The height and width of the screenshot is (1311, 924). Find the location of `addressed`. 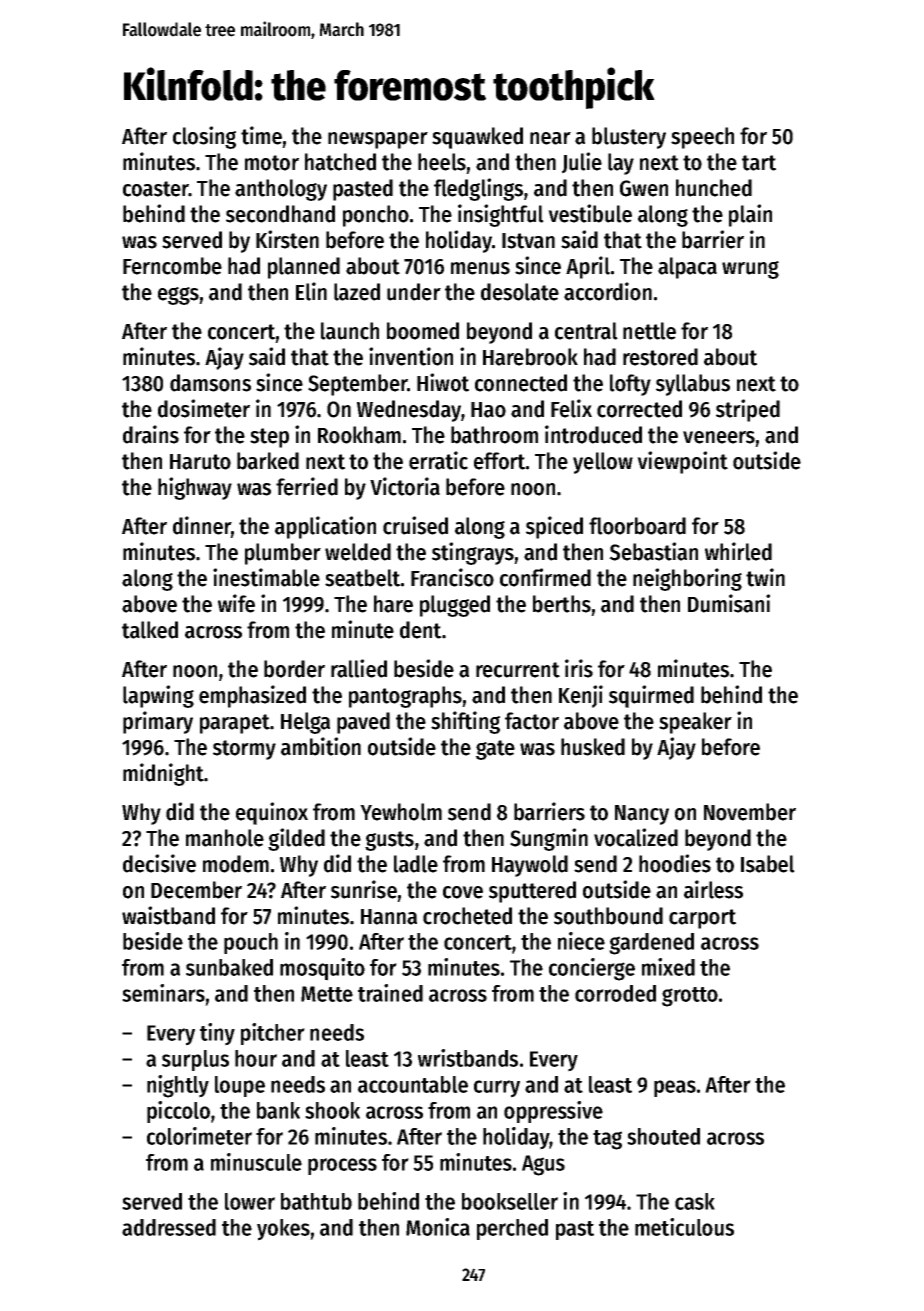

addressed is located at coordinates (169, 1227).
